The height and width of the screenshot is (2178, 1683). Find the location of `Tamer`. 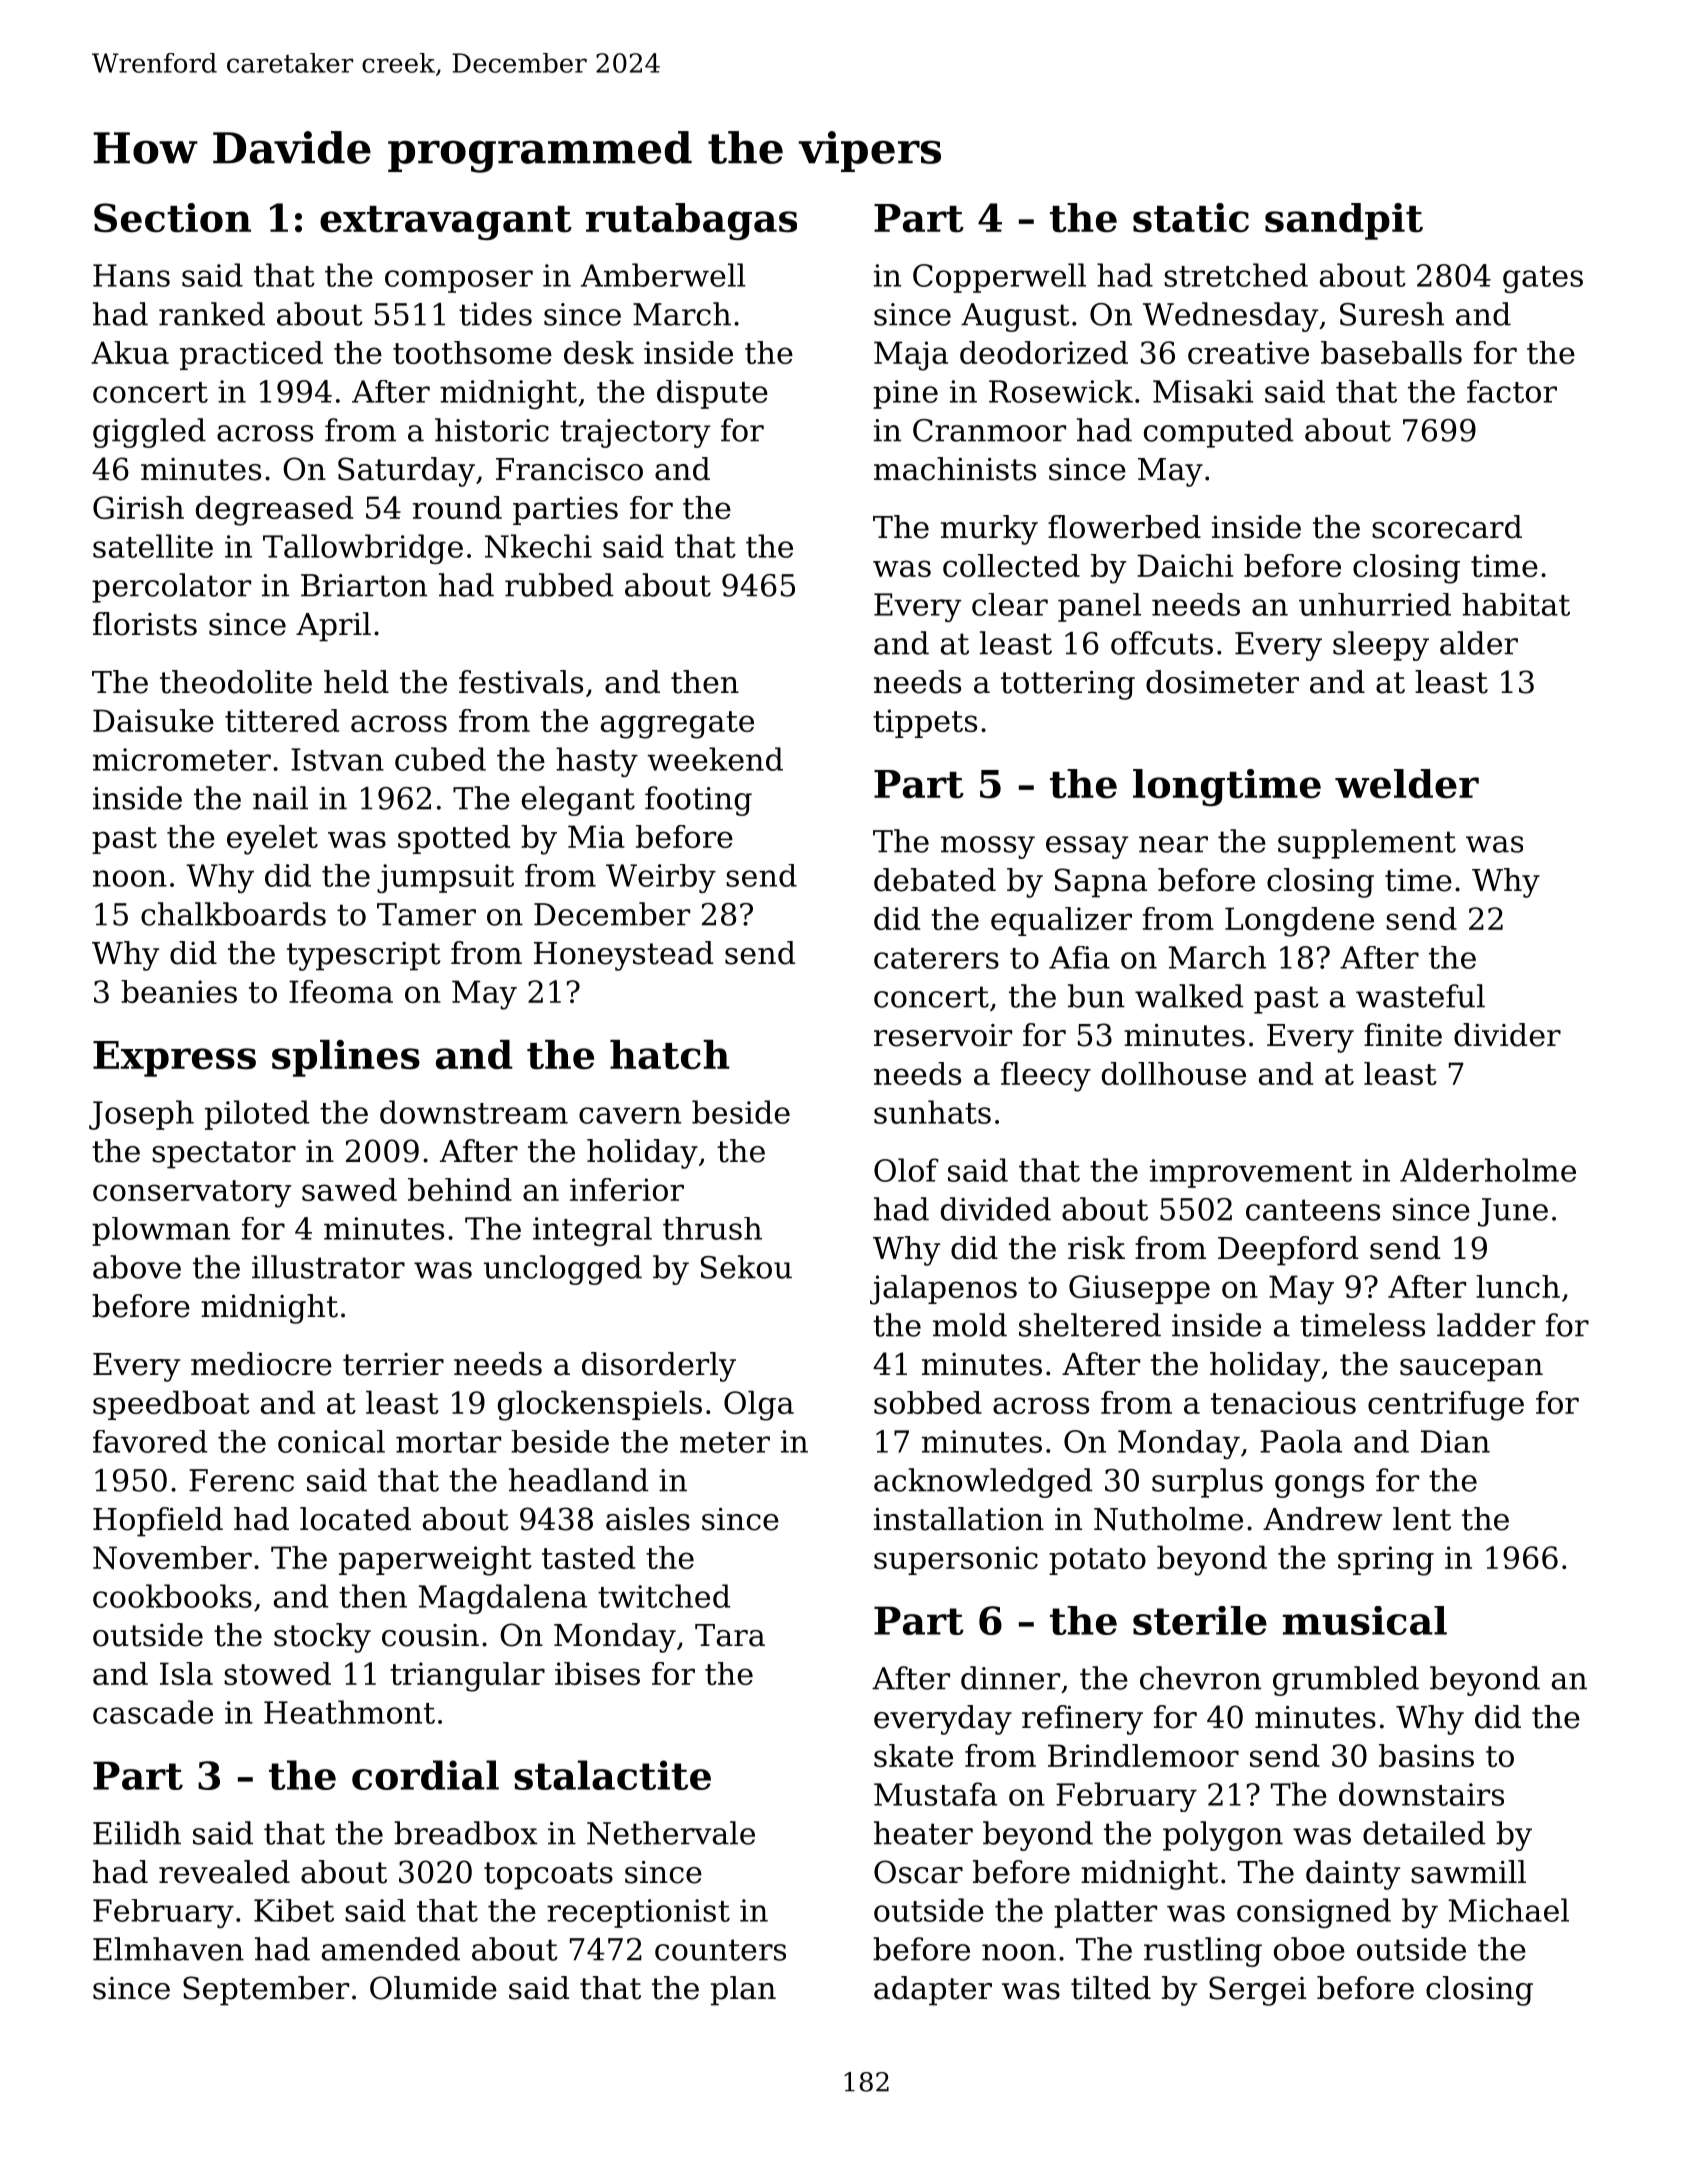

Tamer is located at coordinates (426, 914).
